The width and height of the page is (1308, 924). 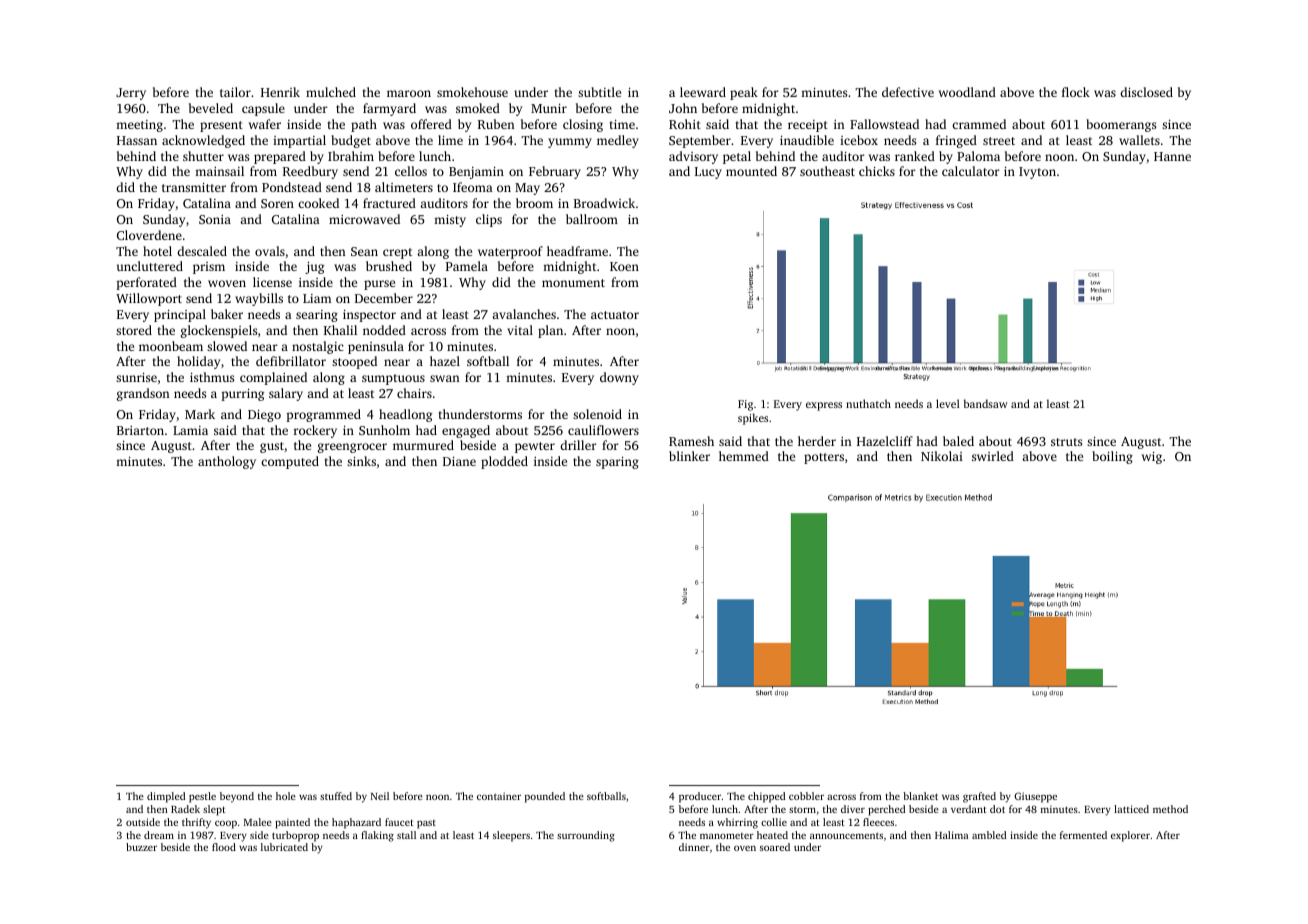 I want to click on leeward, so click(x=703, y=92).
